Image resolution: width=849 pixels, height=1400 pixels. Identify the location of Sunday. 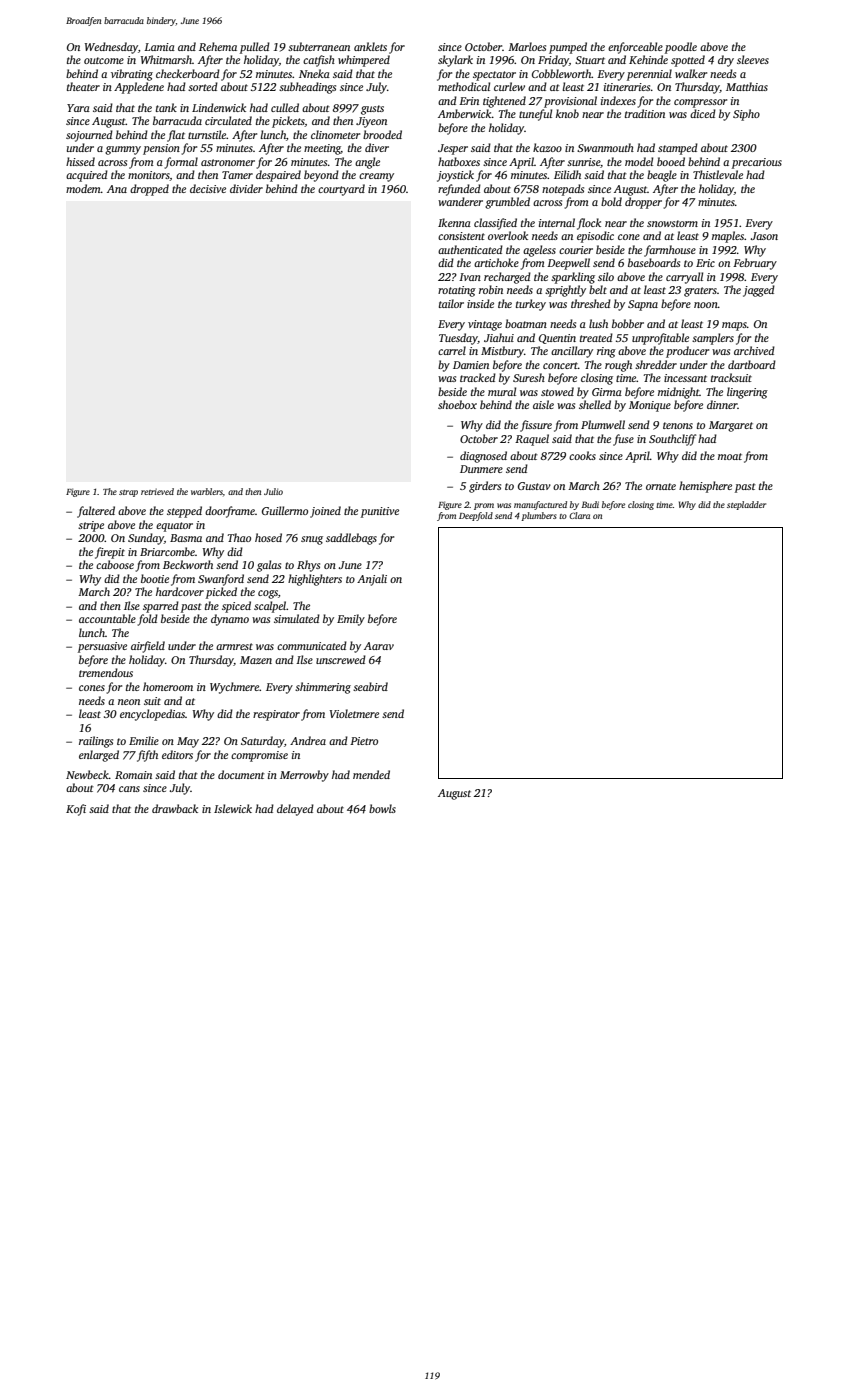
(146, 539).
